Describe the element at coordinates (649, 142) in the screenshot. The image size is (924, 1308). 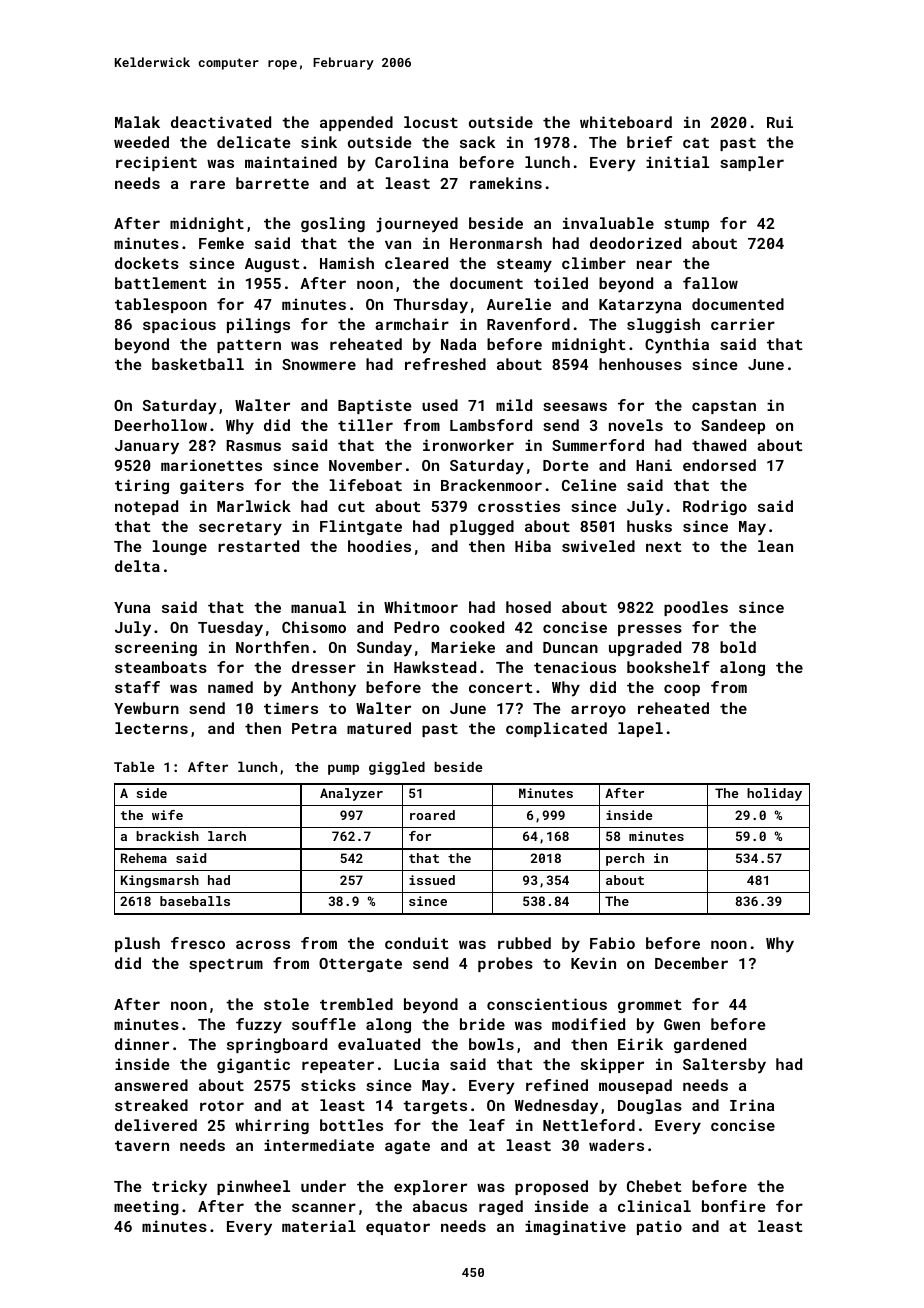
I see `brief` at that location.
